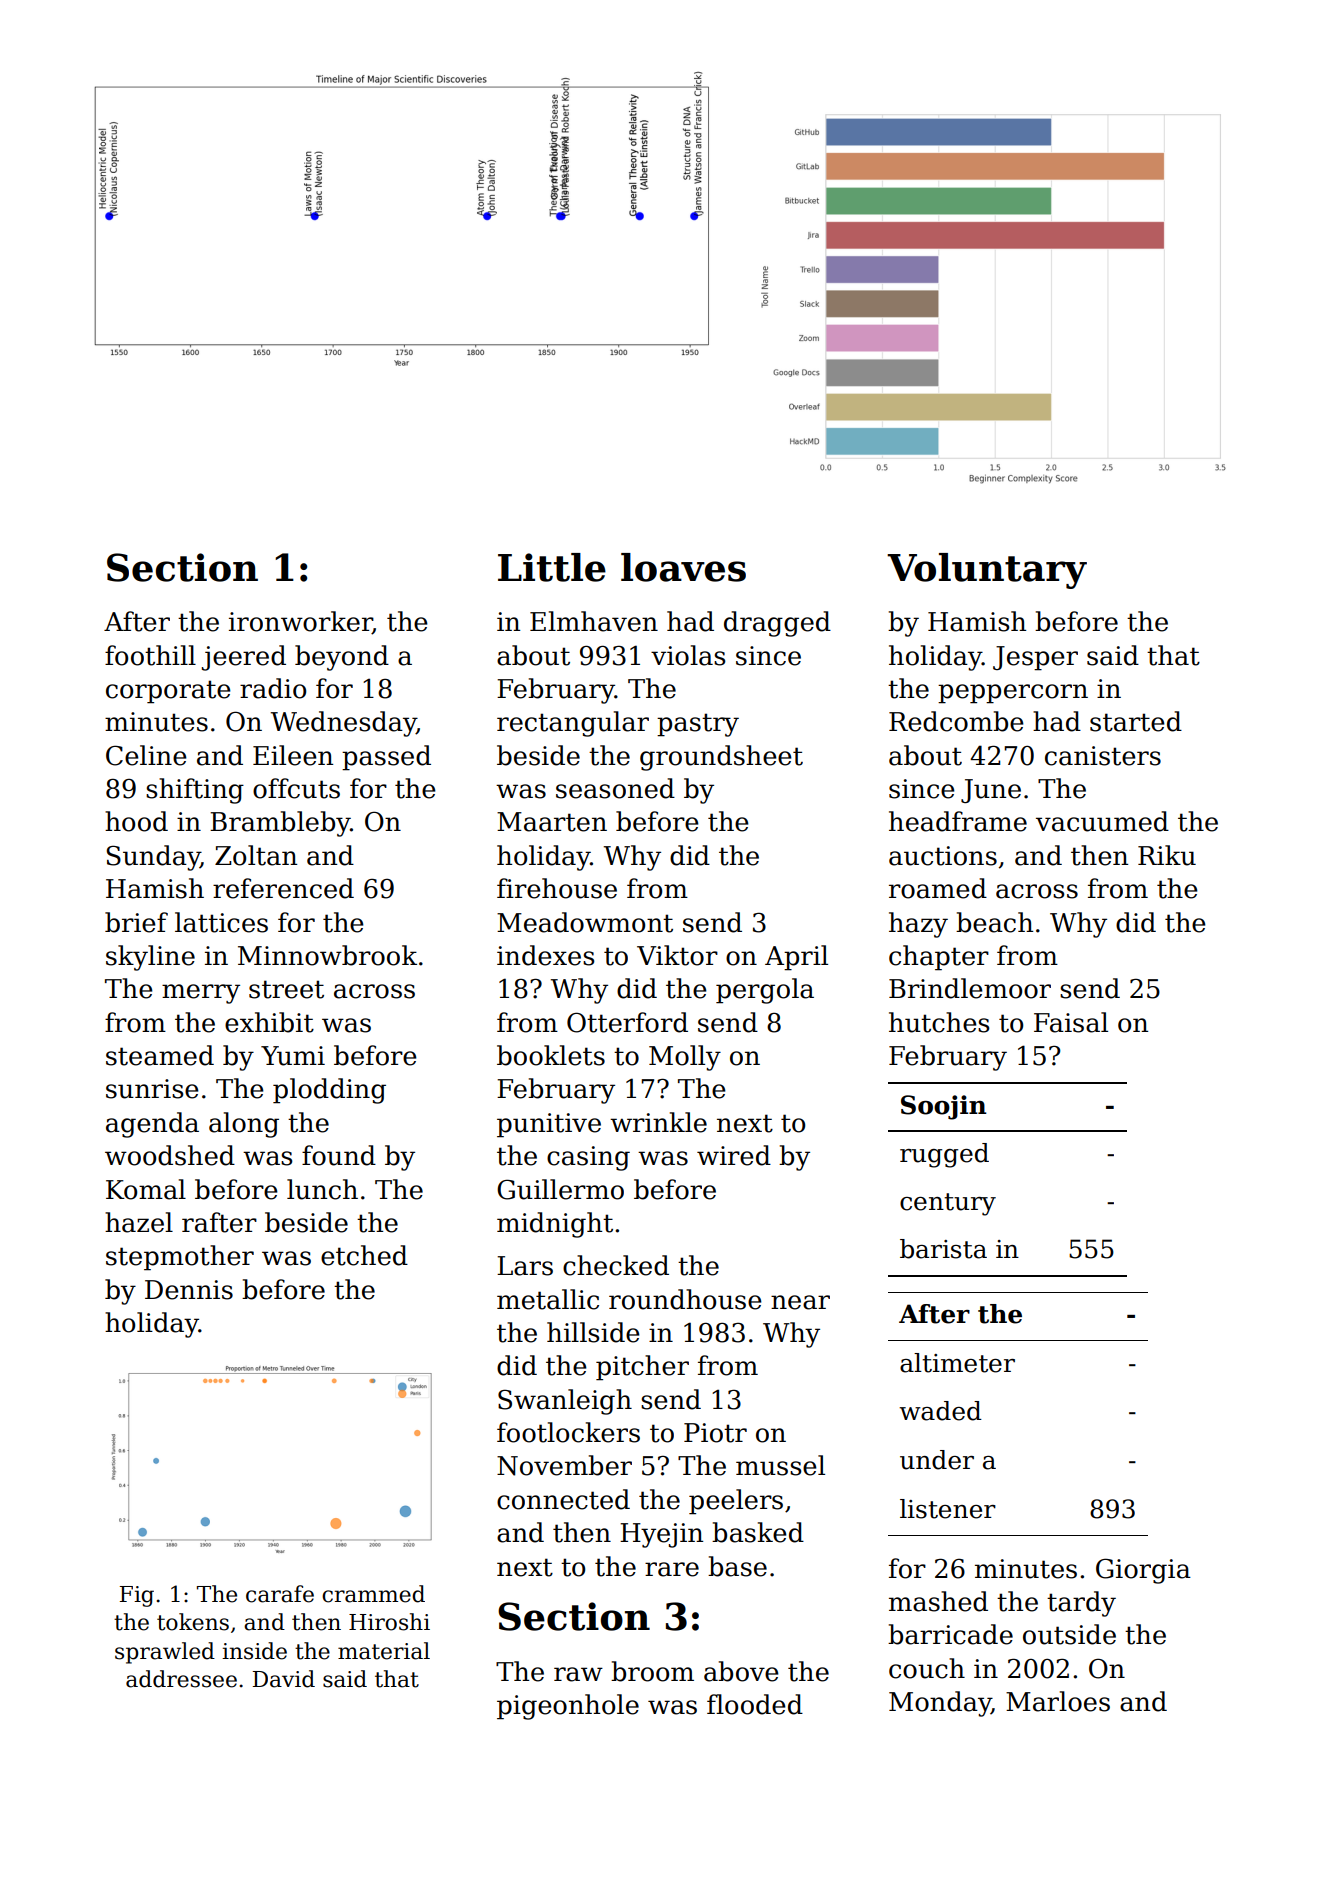 This document has width=1328, height=1879. What do you see at coordinates (1136, 721) in the document?
I see `started` at bounding box center [1136, 721].
